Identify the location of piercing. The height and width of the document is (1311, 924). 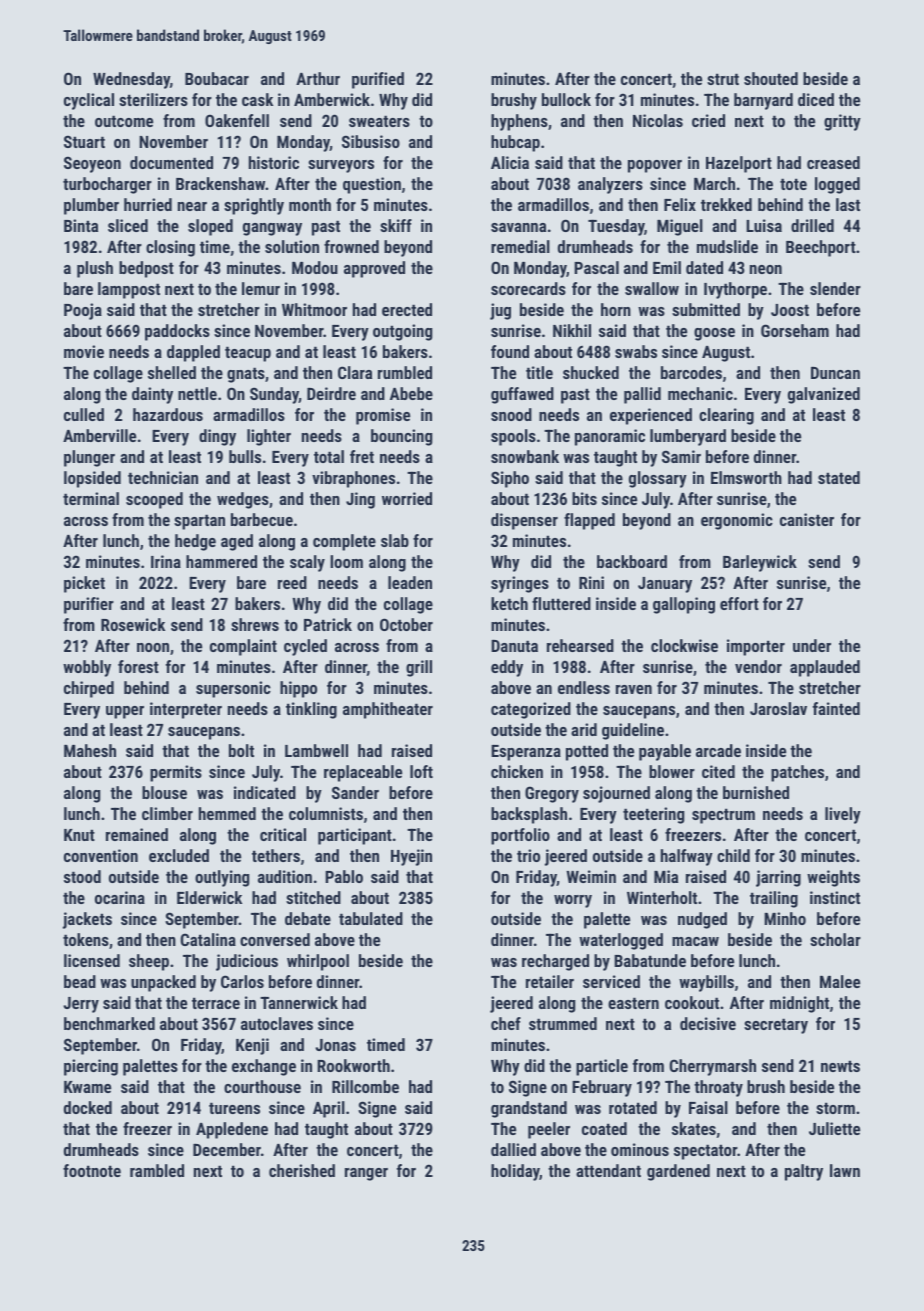
(91, 1067).
